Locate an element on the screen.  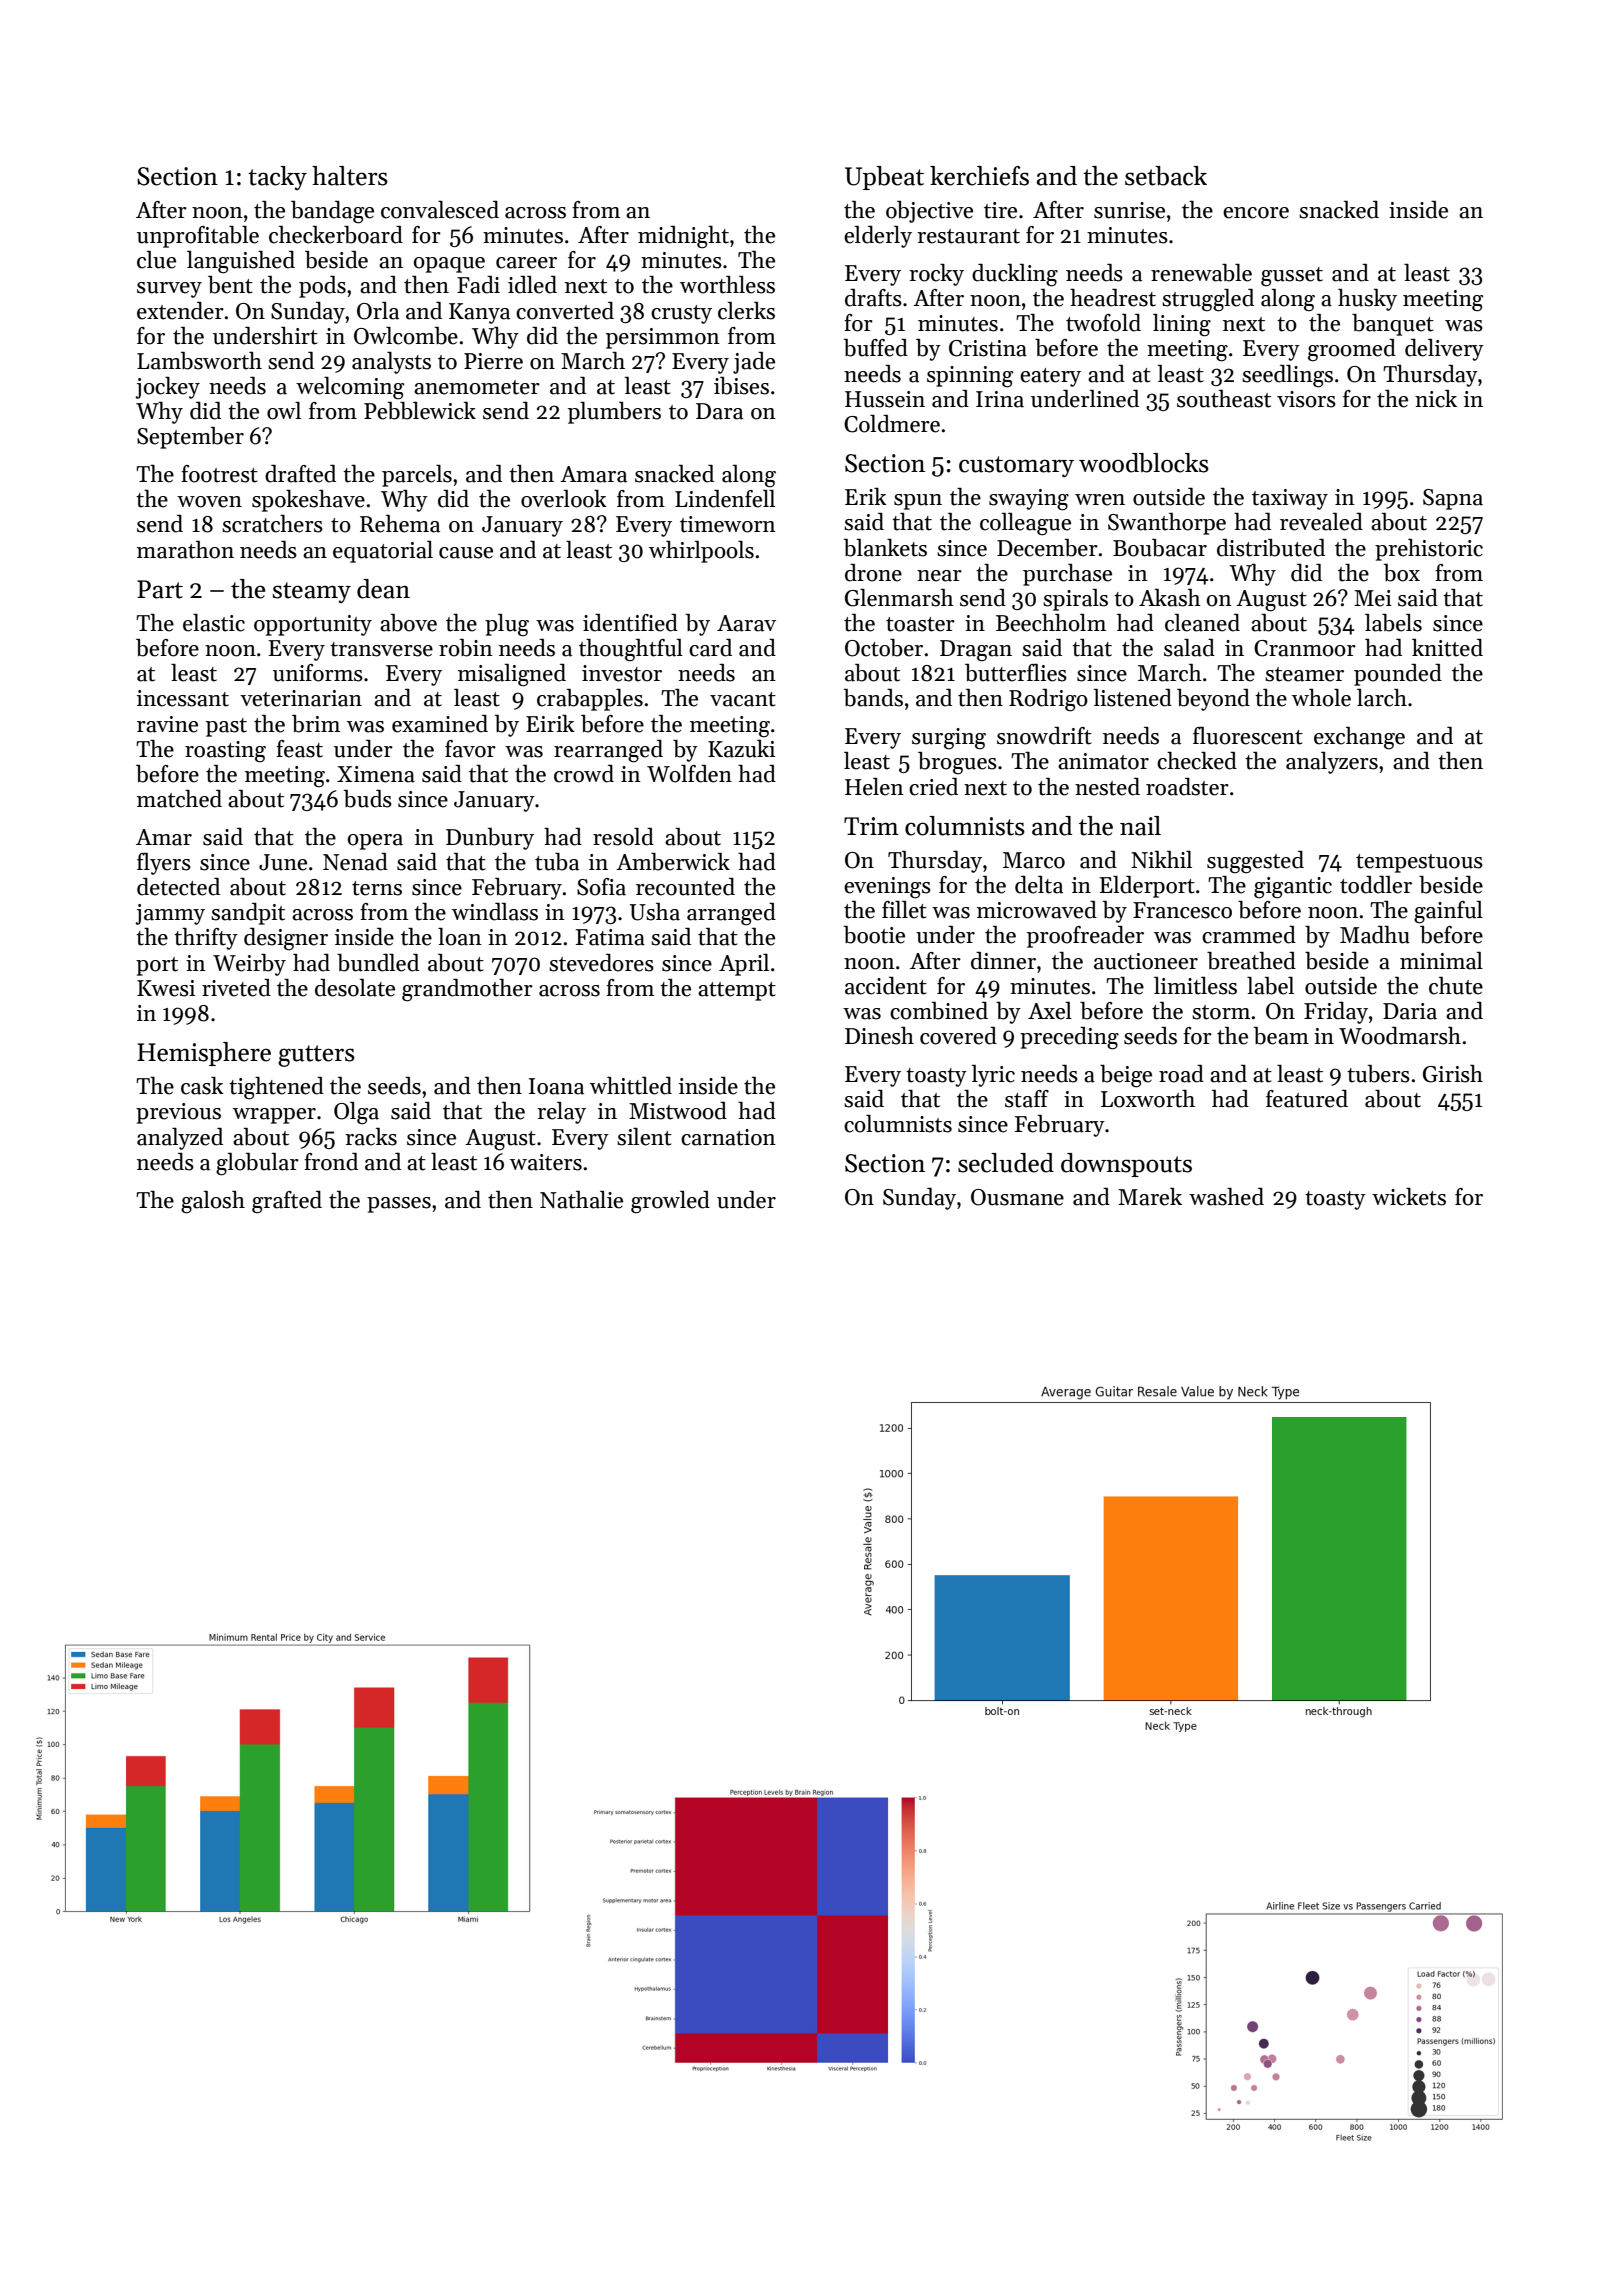
passes is located at coordinates (399, 1205).
